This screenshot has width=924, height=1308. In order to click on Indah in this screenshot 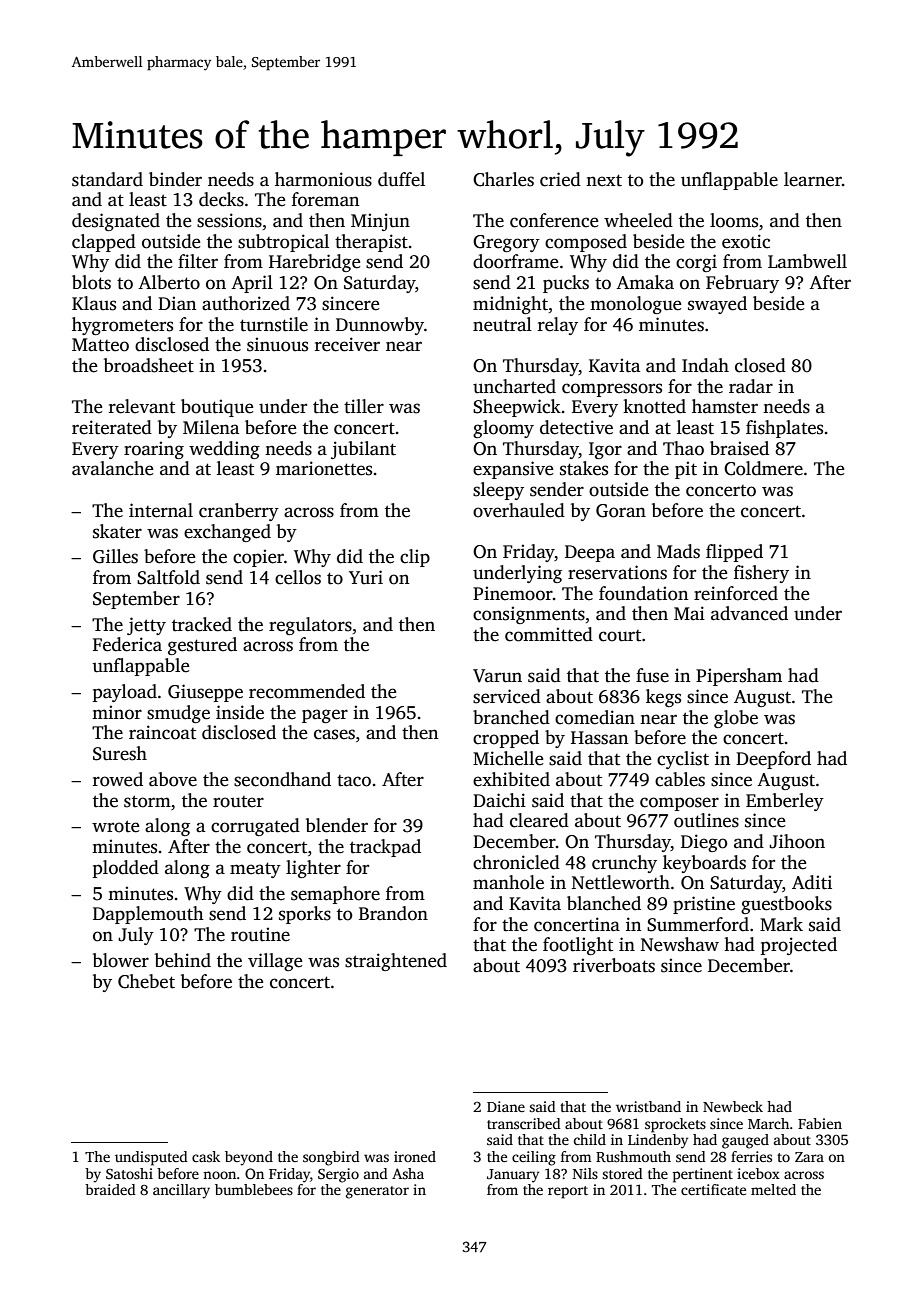, I will do `click(705, 365)`.
